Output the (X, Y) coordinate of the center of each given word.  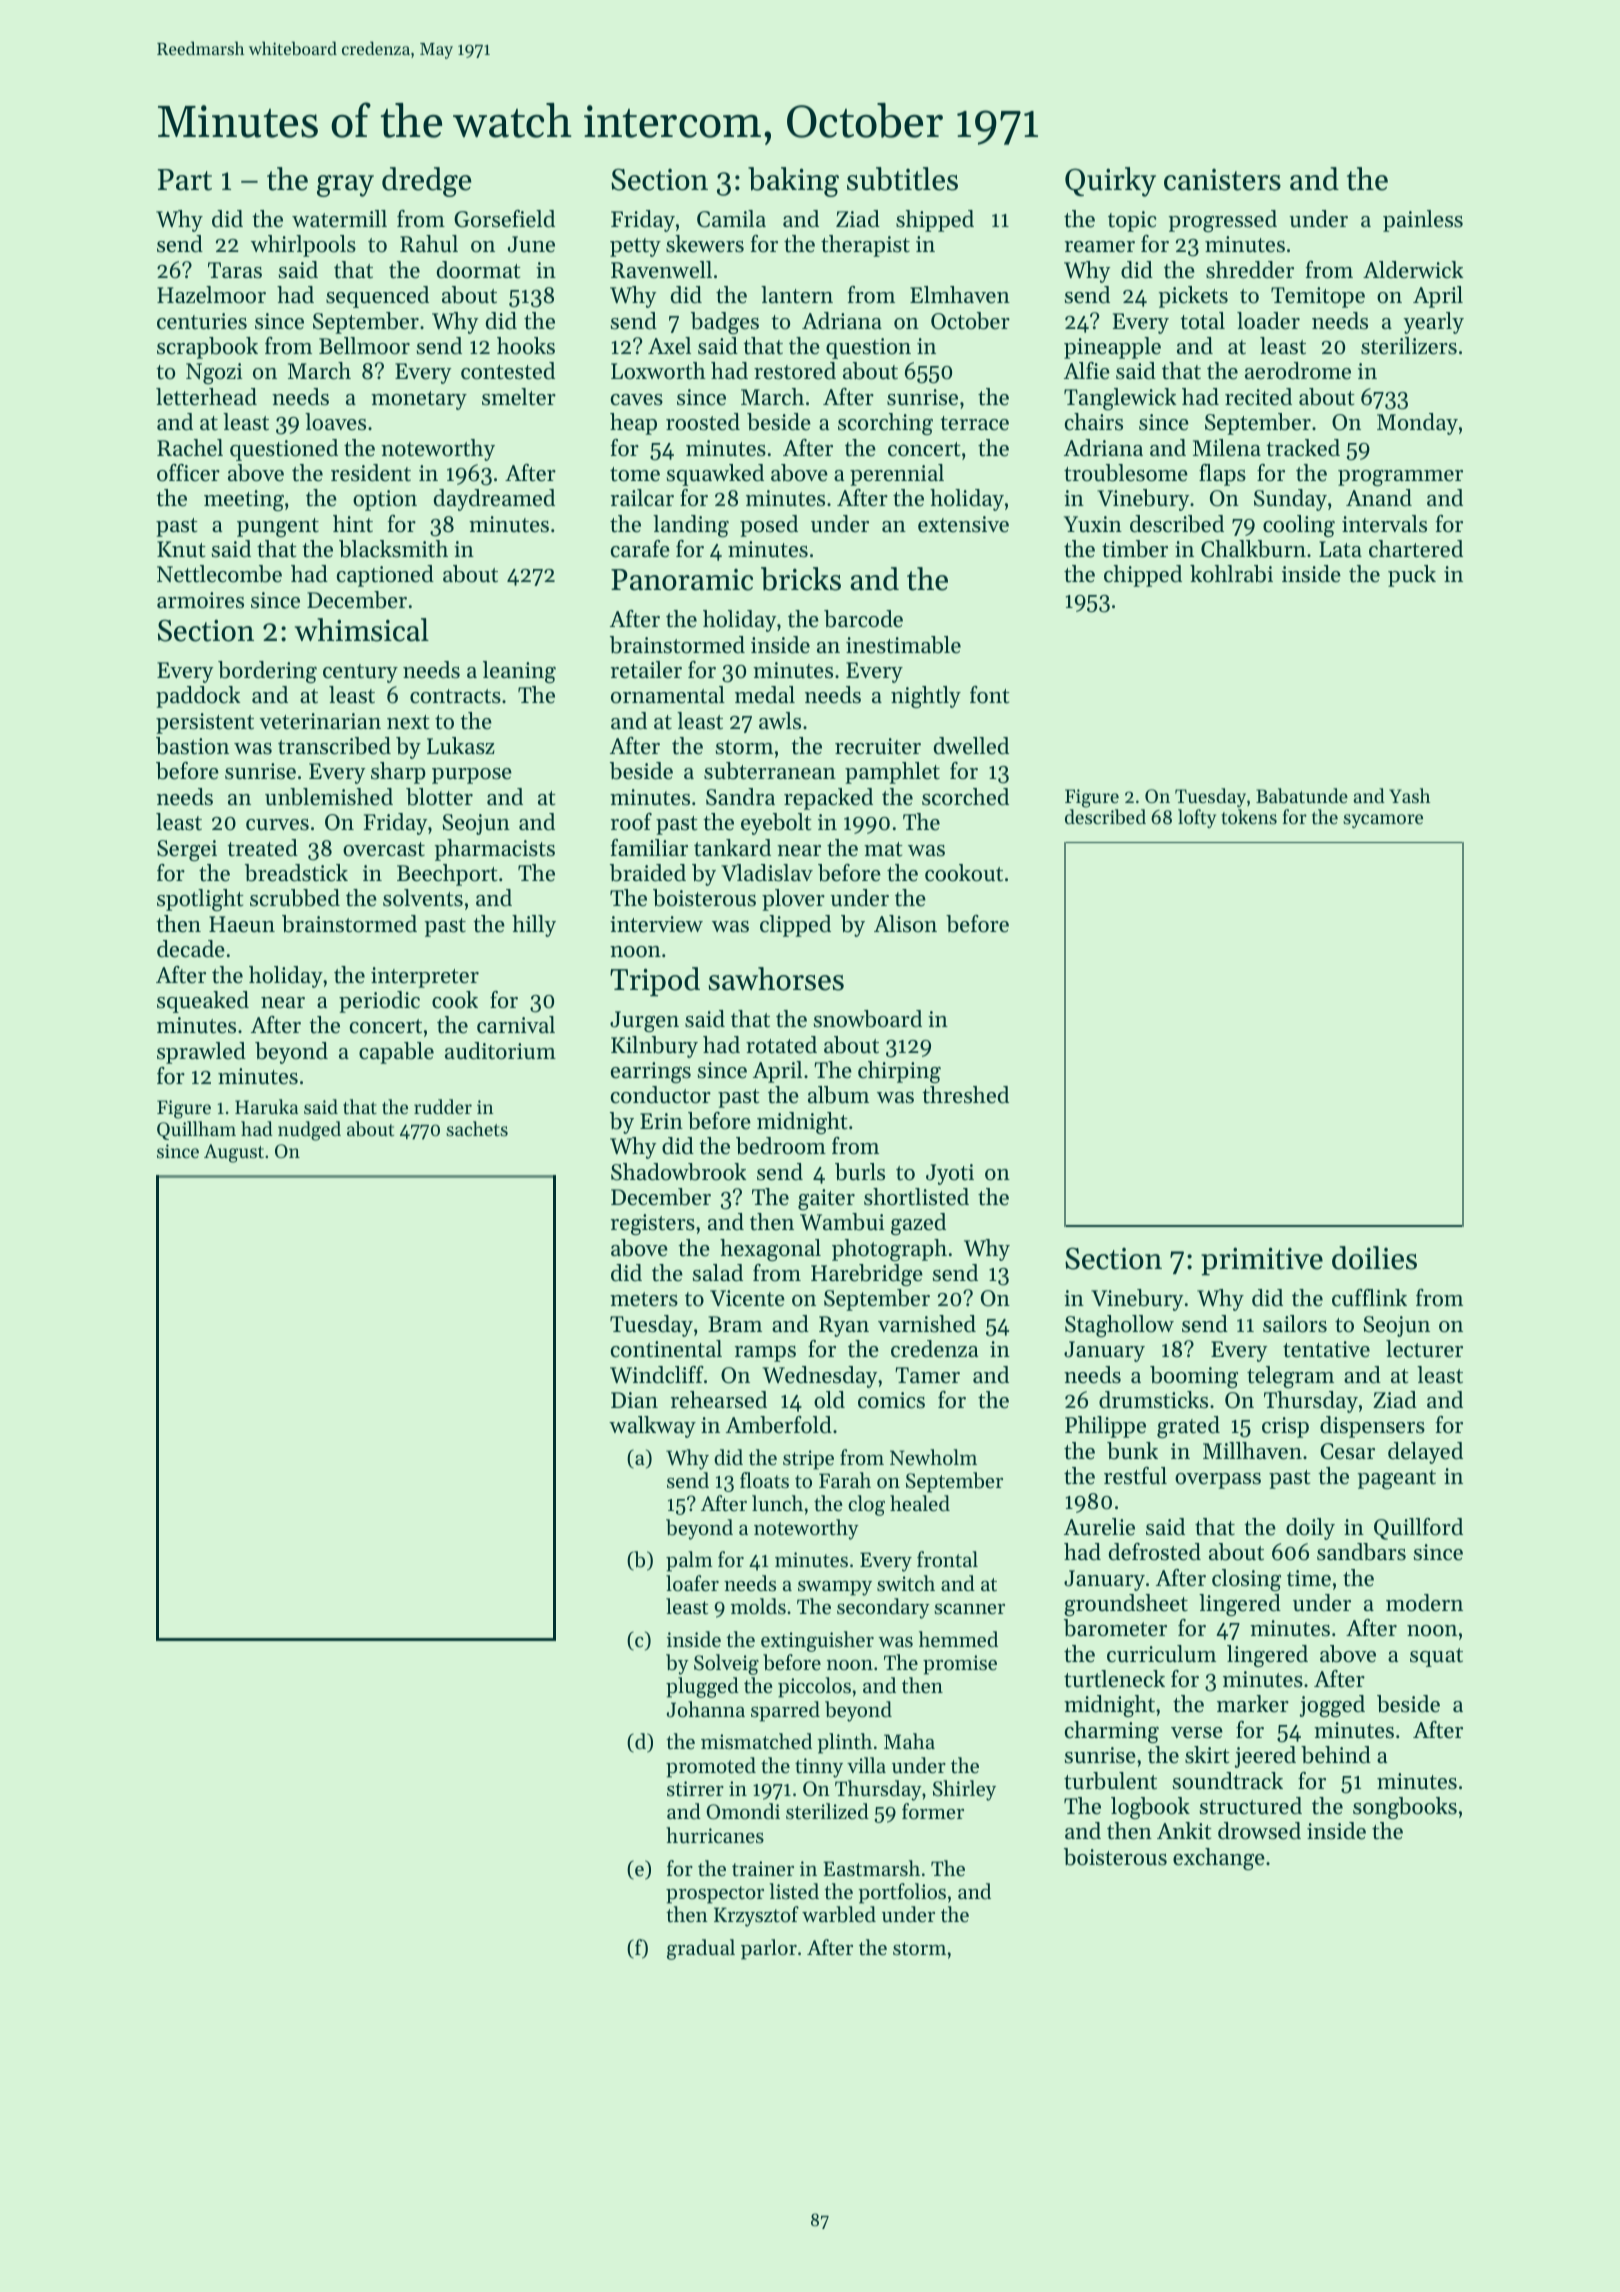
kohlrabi (1231, 574)
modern (1424, 1603)
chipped (1143, 576)
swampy (835, 1588)
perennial (897, 475)
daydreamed (494, 500)
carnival (516, 1025)
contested (508, 371)
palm (689, 1561)
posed (769, 526)
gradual (701, 1949)
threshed (965, 1095)
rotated (781, 1045)
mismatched (756, 1741)
